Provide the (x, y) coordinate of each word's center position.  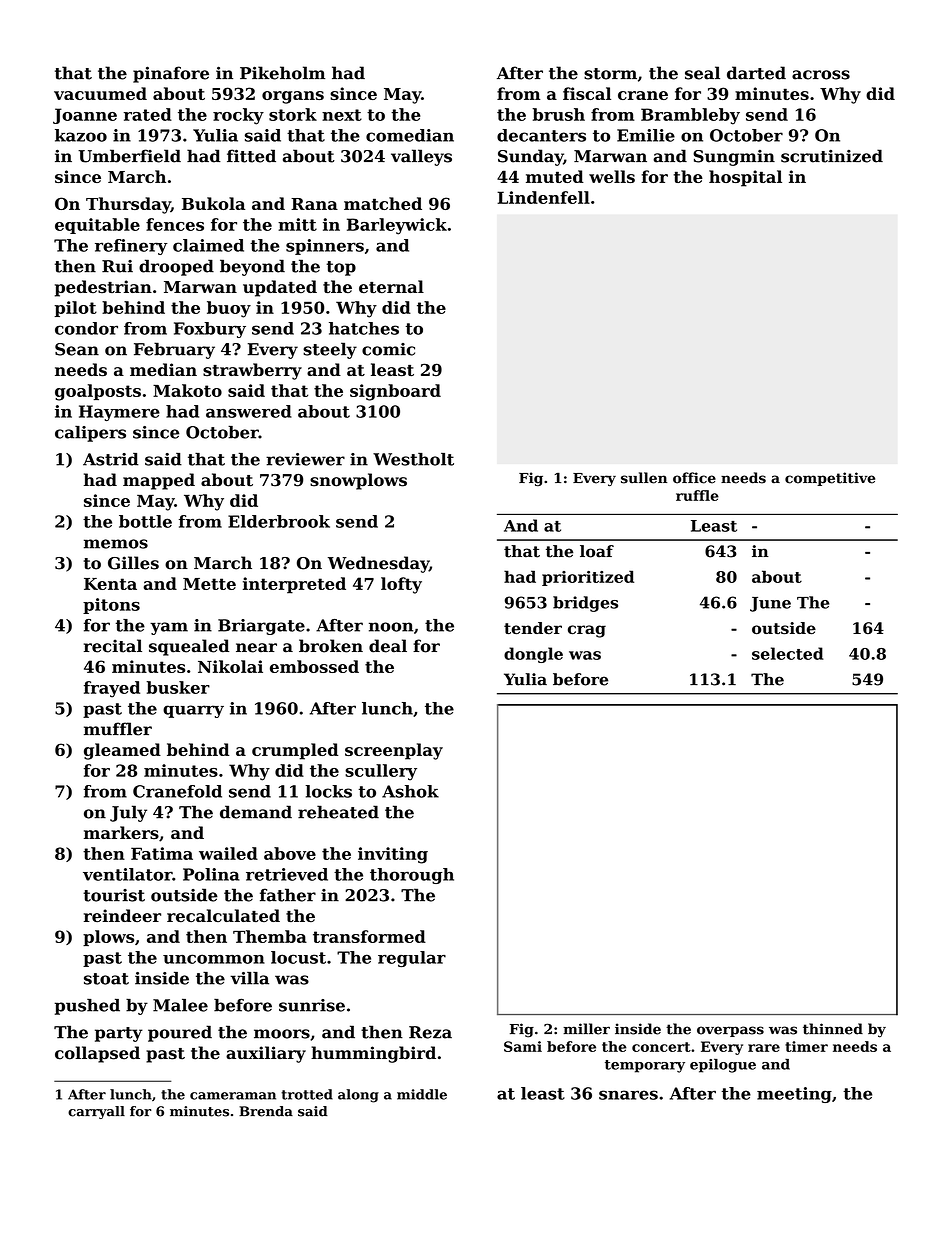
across (821, 75)
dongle (533, 655)
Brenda (266, 1111)
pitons (111, 606)
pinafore (171, 74)
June (770, 604)
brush (559, 114)
